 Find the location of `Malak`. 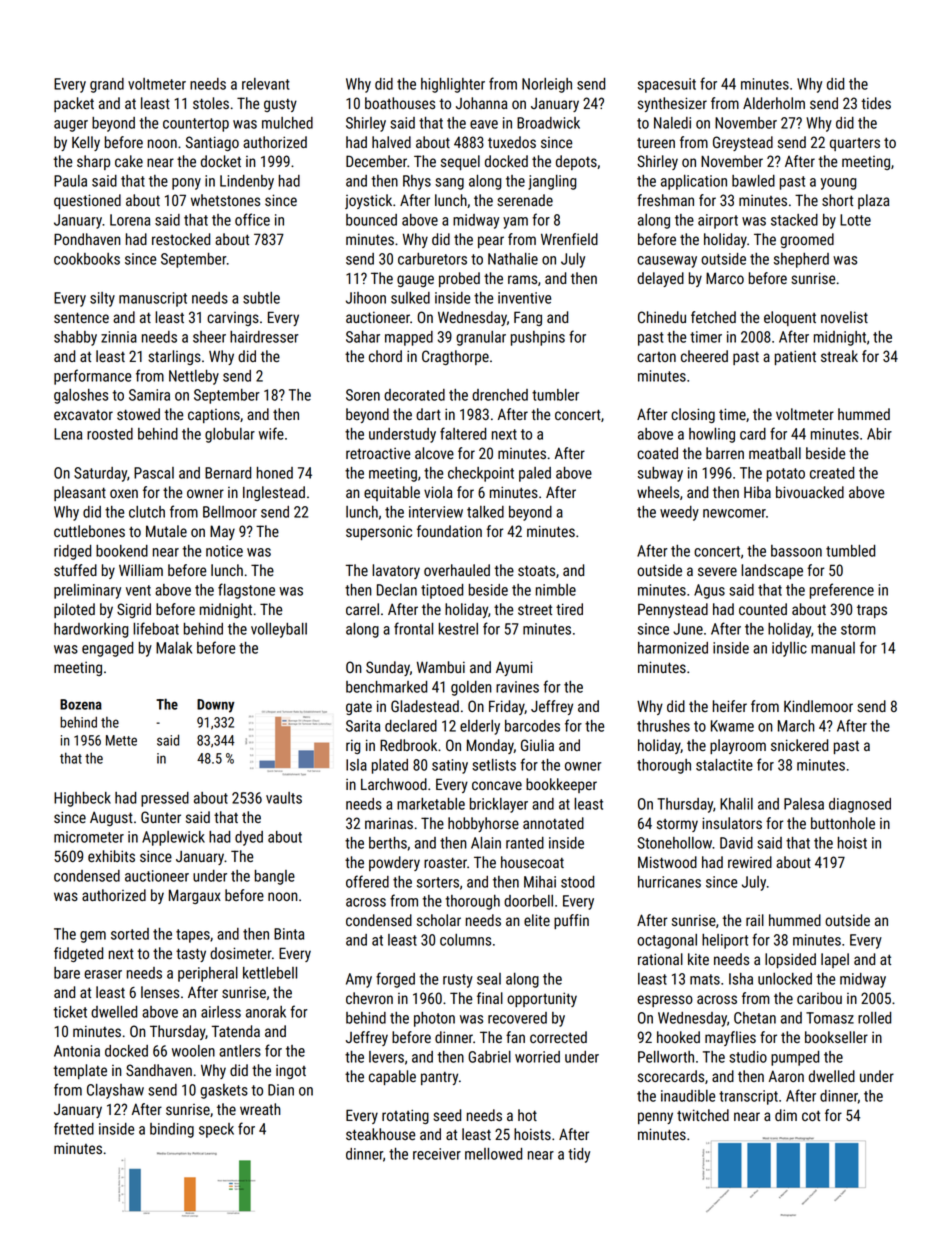

Malak is located at coordinates (174, 648).
